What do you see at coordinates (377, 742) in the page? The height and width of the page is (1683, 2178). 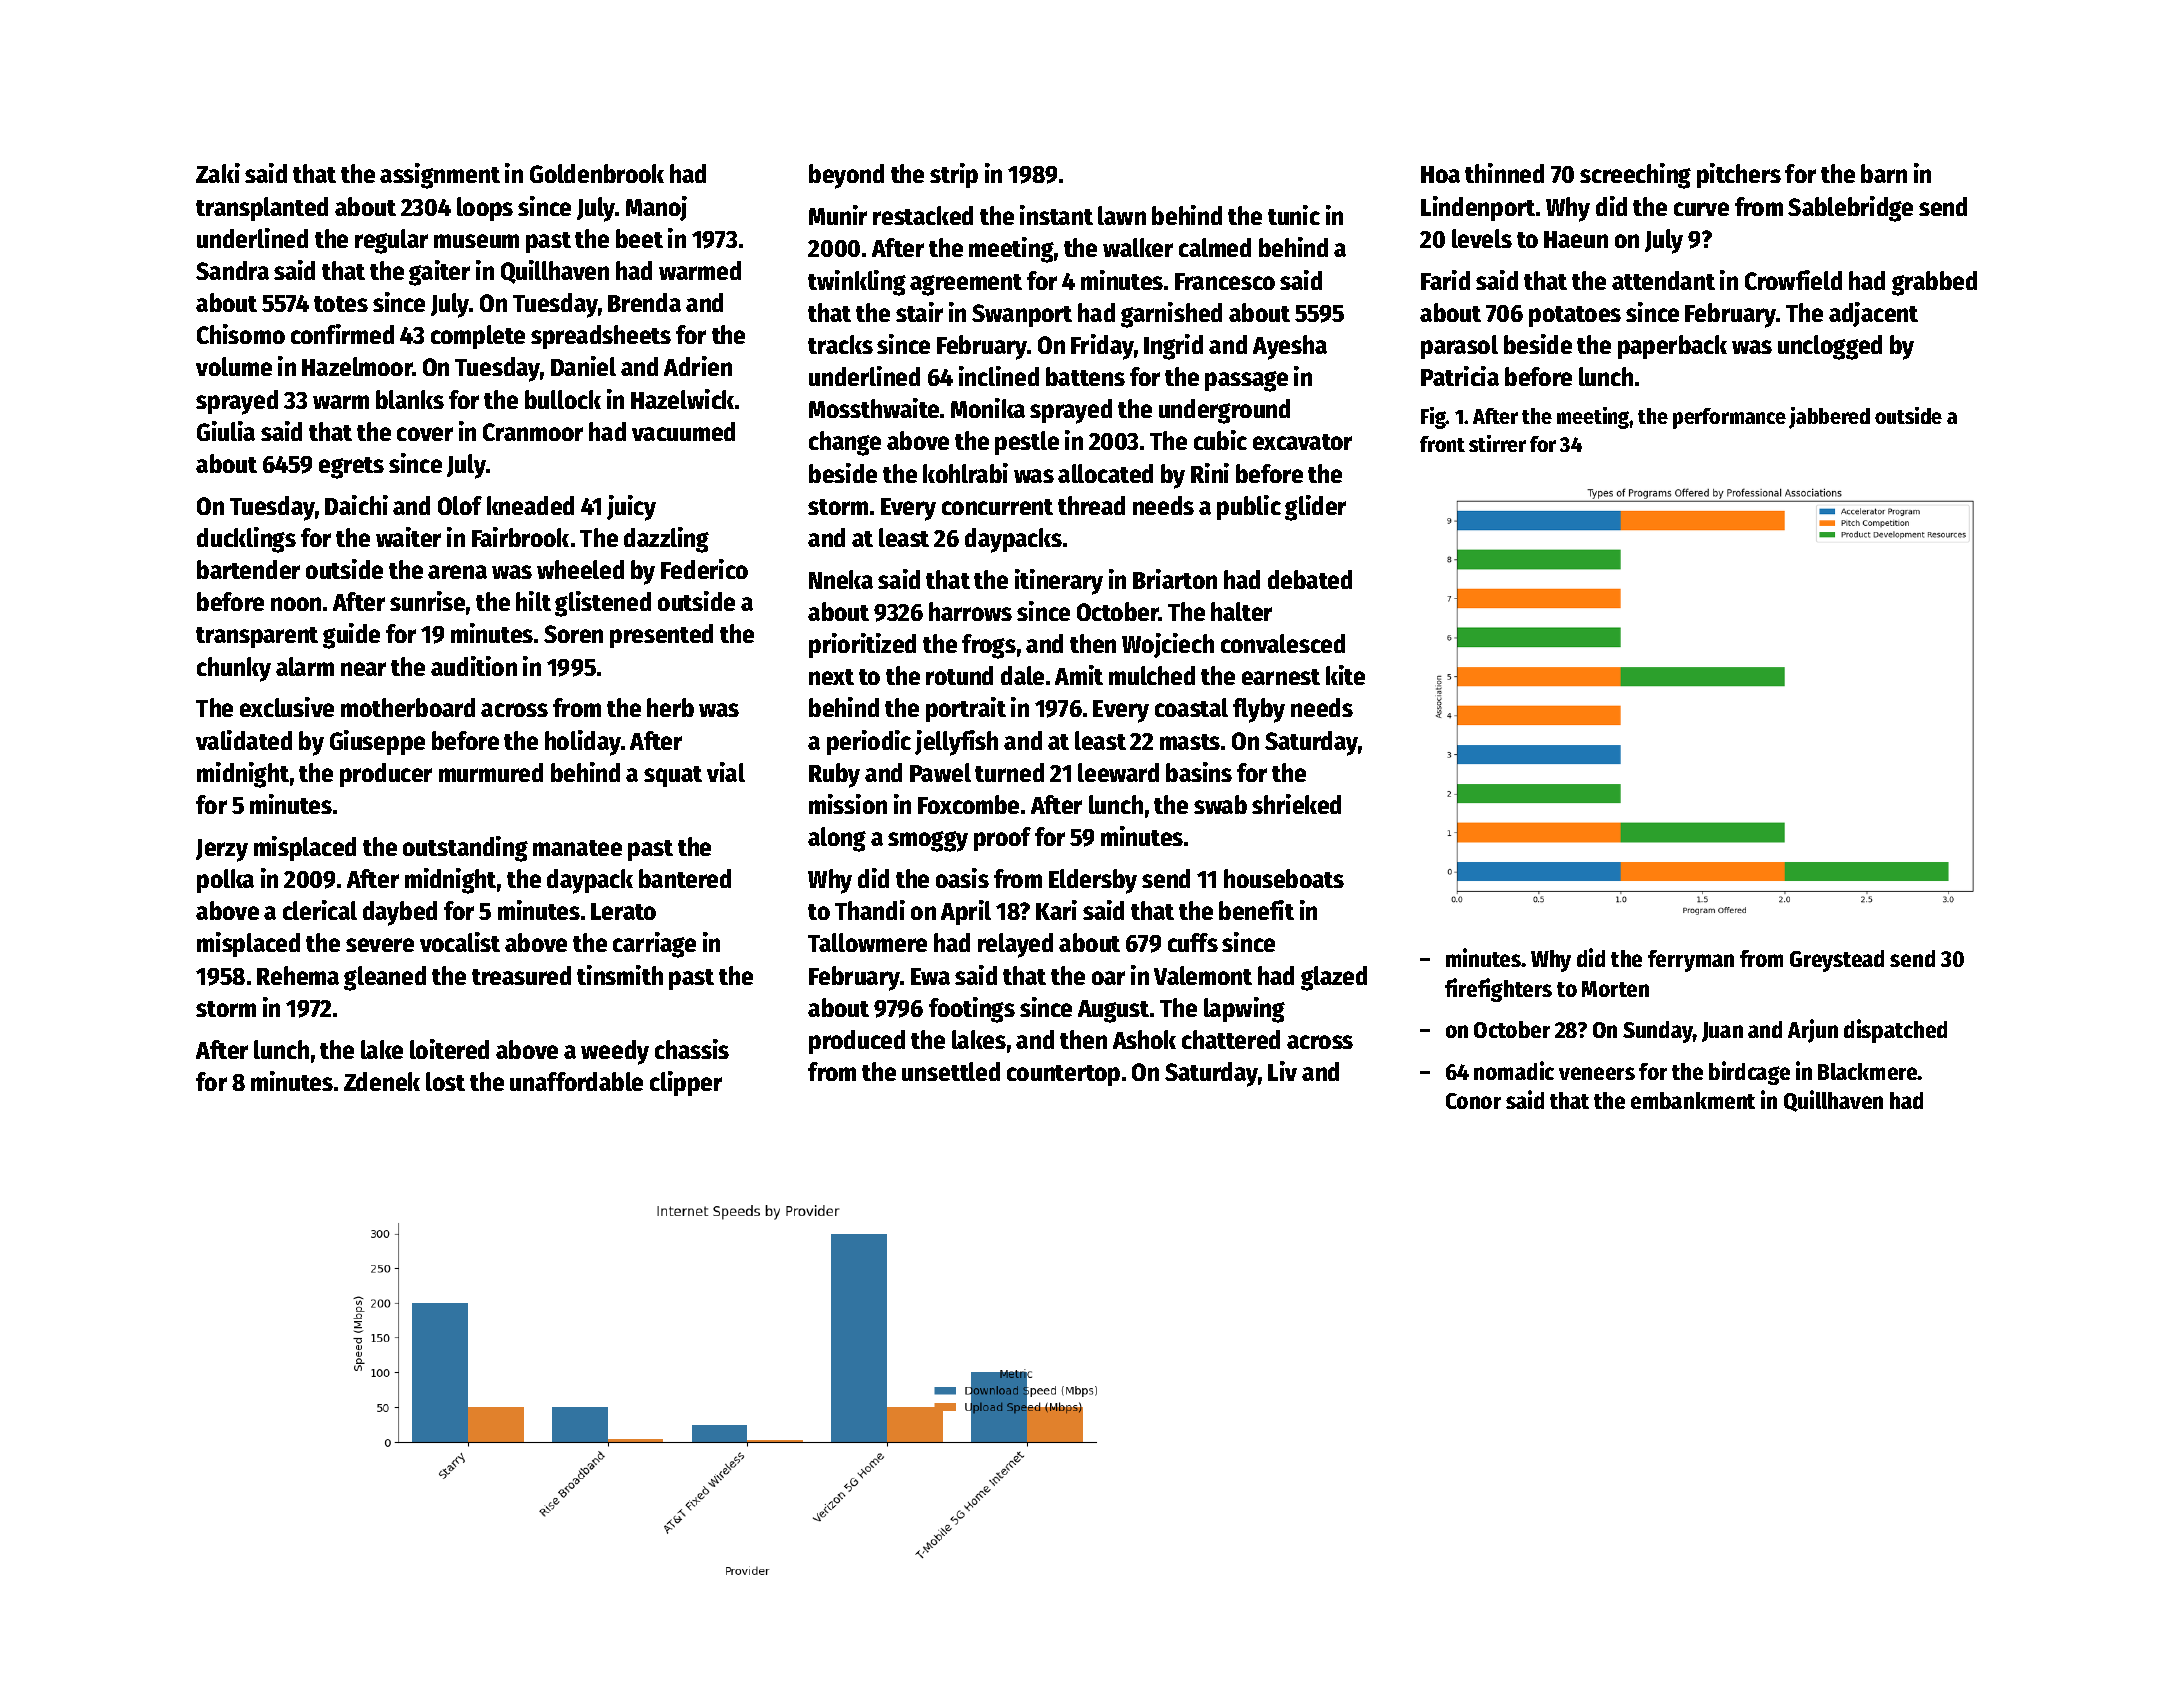 I see `Giuseppe` at bounding box center [377, 742].
